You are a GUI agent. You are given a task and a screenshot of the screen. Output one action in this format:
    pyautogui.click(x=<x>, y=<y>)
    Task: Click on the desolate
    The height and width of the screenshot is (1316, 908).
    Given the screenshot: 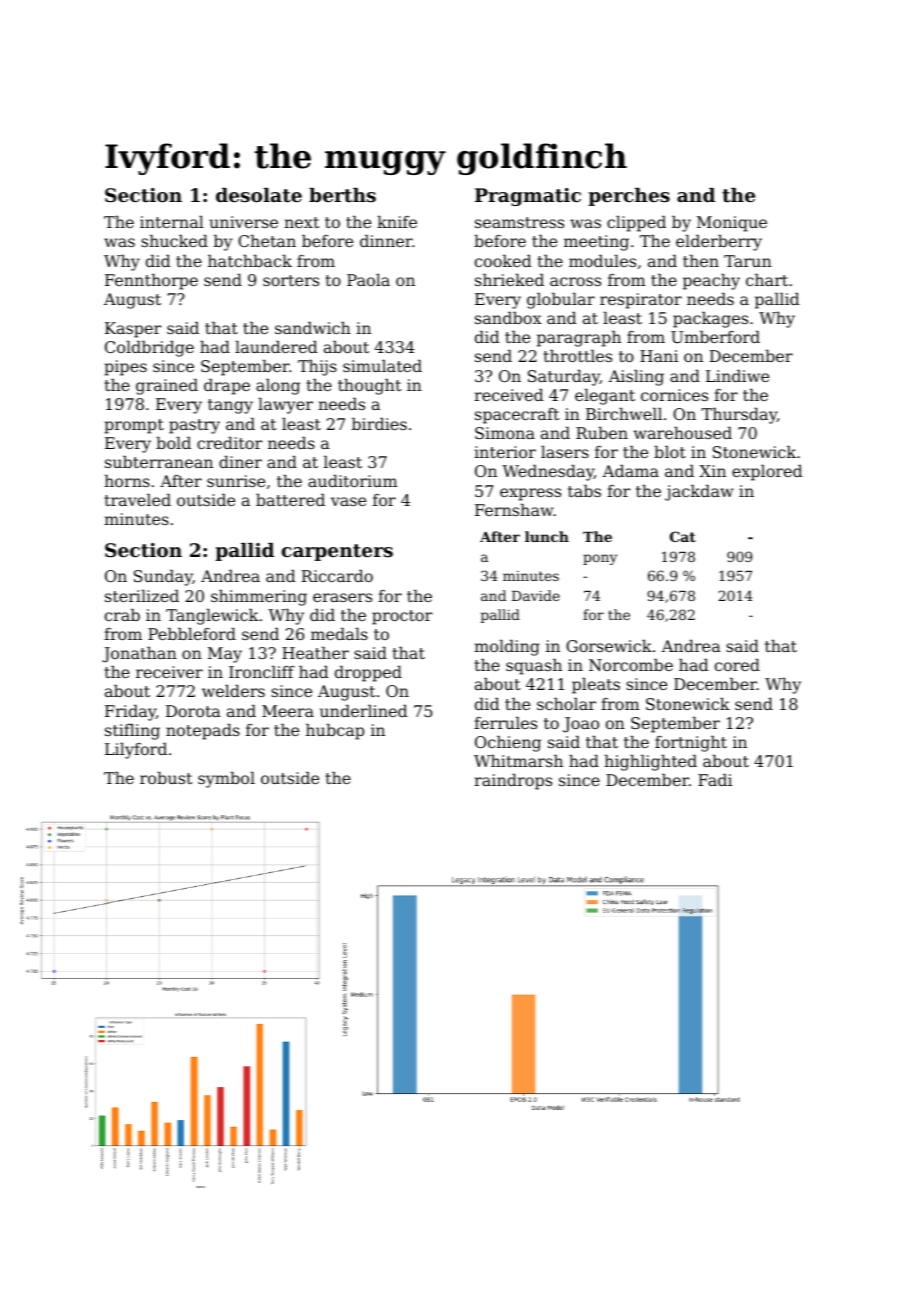 What is the action you would take?
    pyautogui.click(x=259, y=195)
